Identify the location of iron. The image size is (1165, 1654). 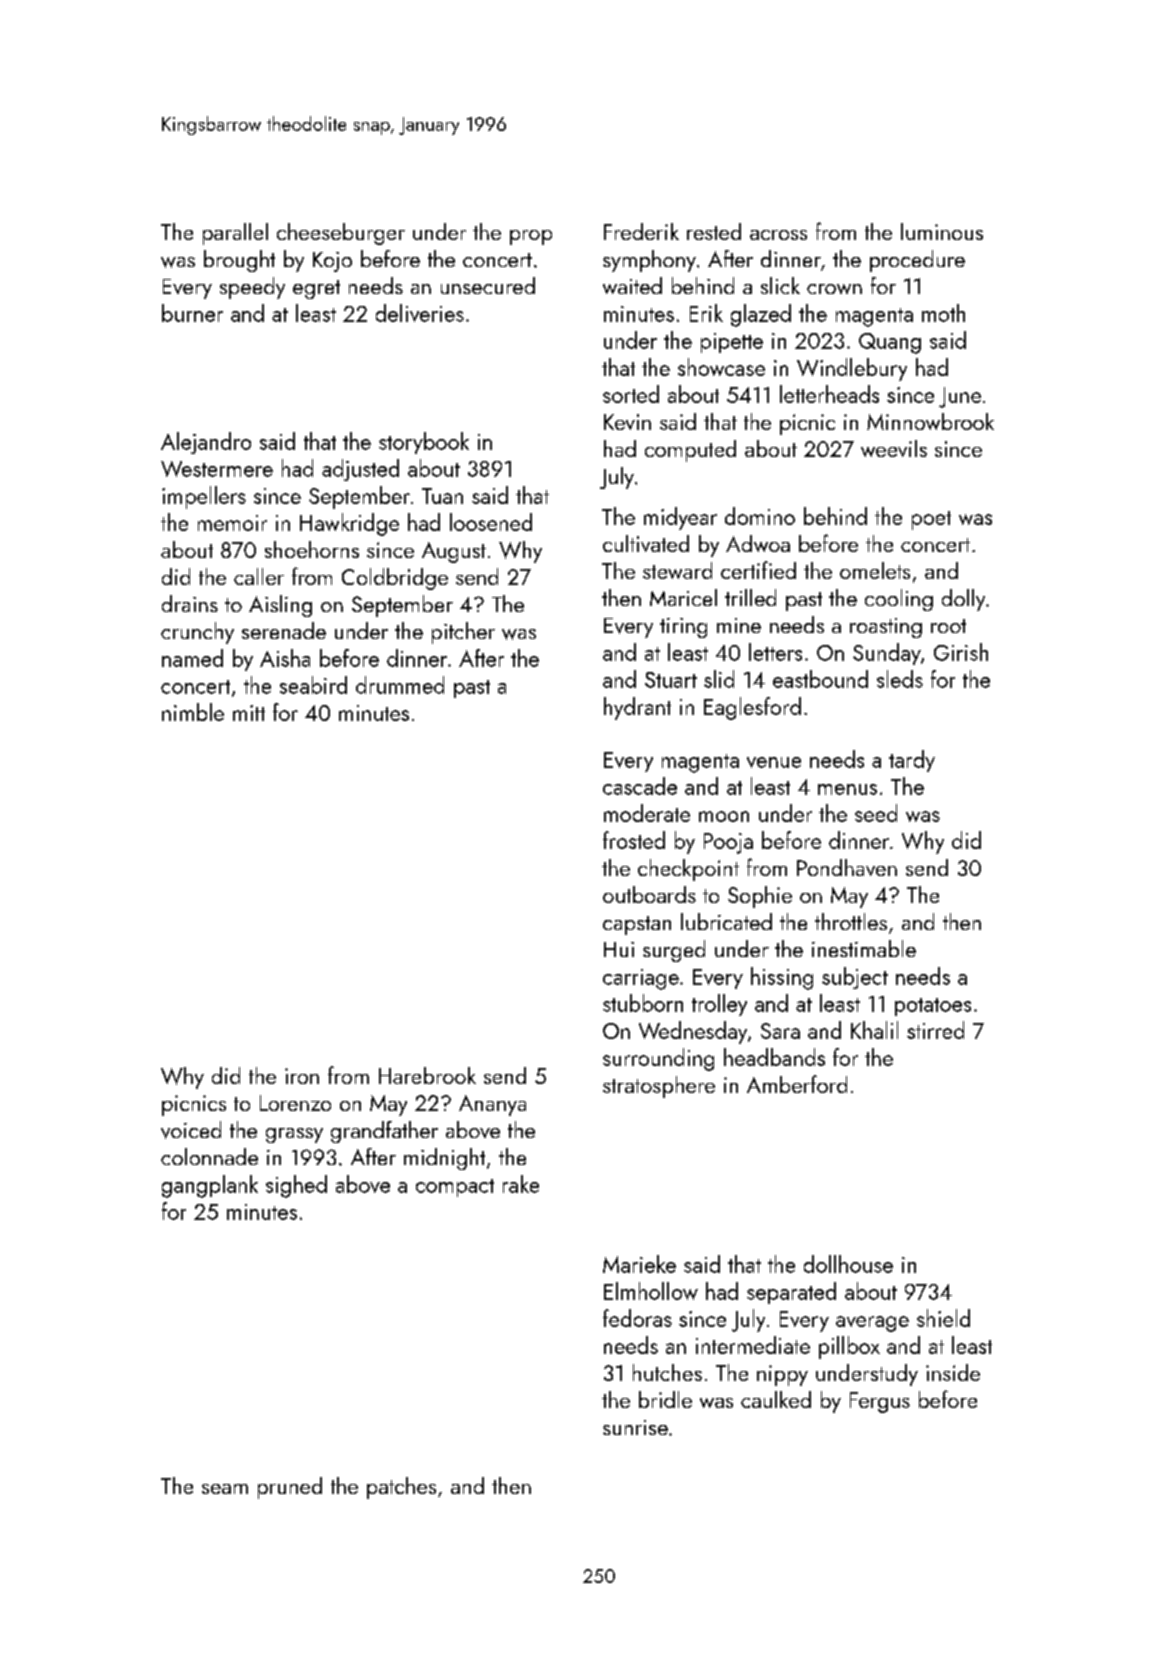
(302, 1076).
